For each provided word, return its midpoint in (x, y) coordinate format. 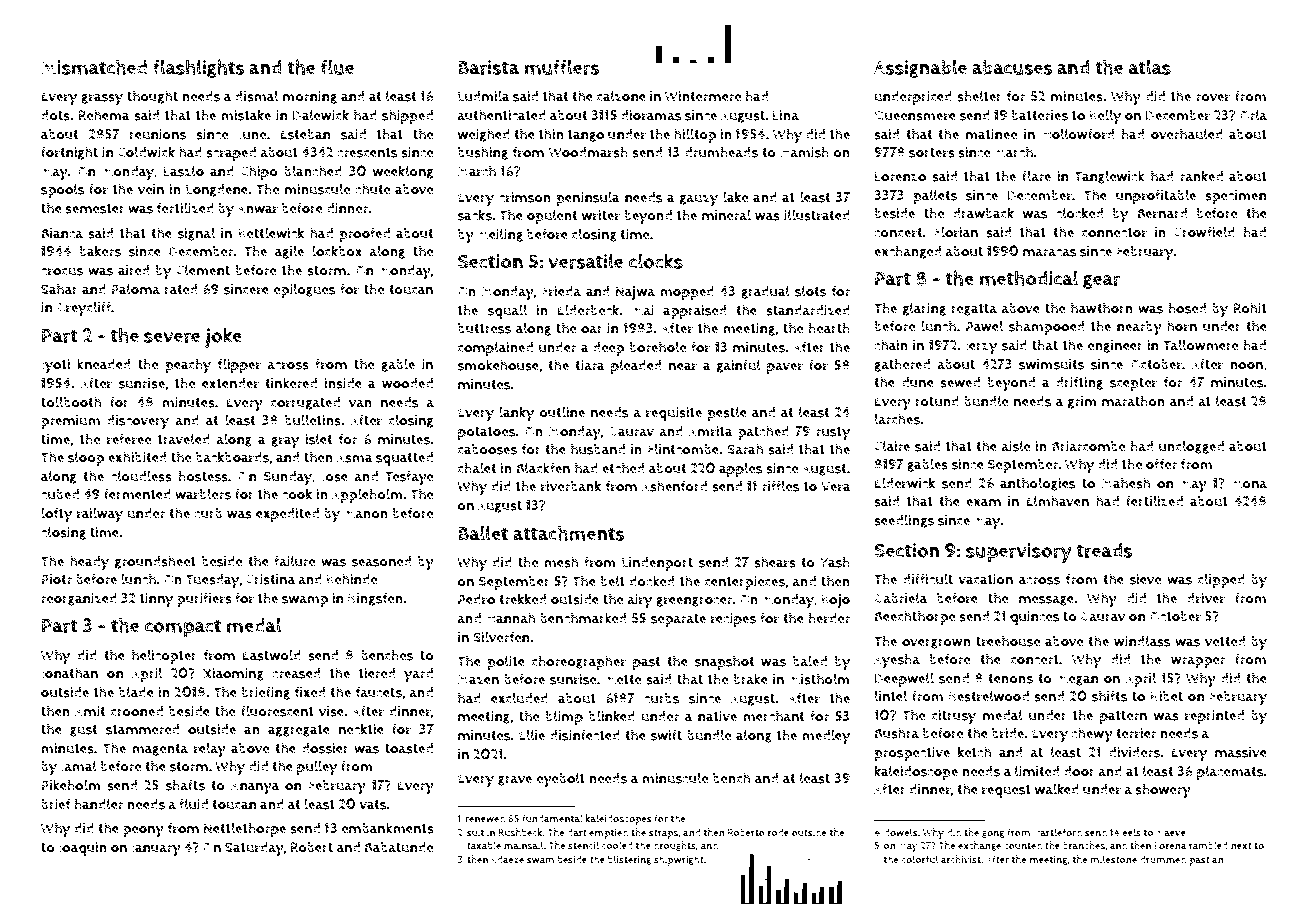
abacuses (1012, 67)
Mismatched (94, 67)
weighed (484, 135)
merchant (774, 716)
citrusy (954, 717)
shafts (185, 785)
